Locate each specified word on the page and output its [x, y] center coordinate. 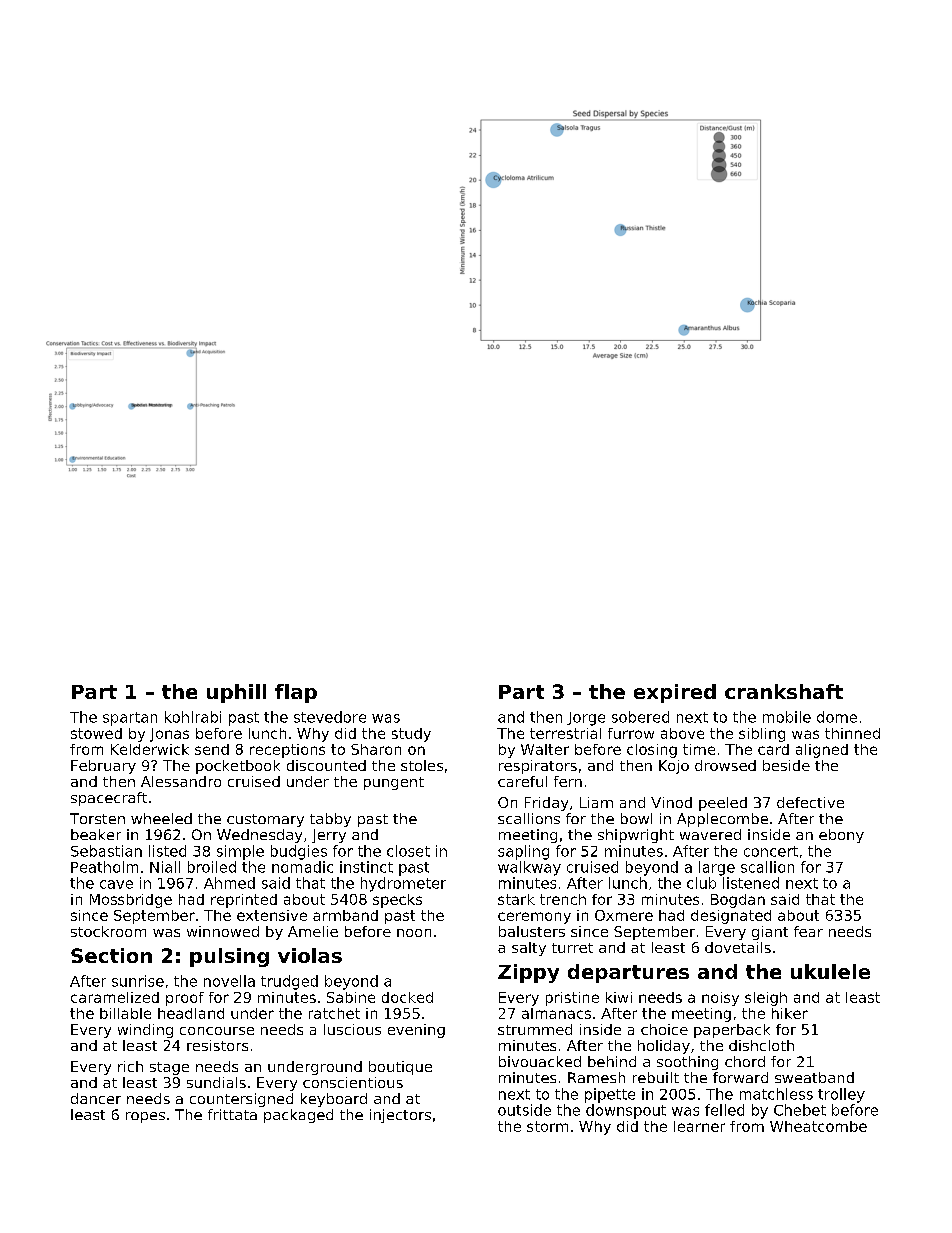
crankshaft [784, 691]
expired [675, 693]
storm [547, 1126]
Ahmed [229, 883]
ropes [145, 1117]
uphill [236, 693]
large [717, 868]
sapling [523, 852]
